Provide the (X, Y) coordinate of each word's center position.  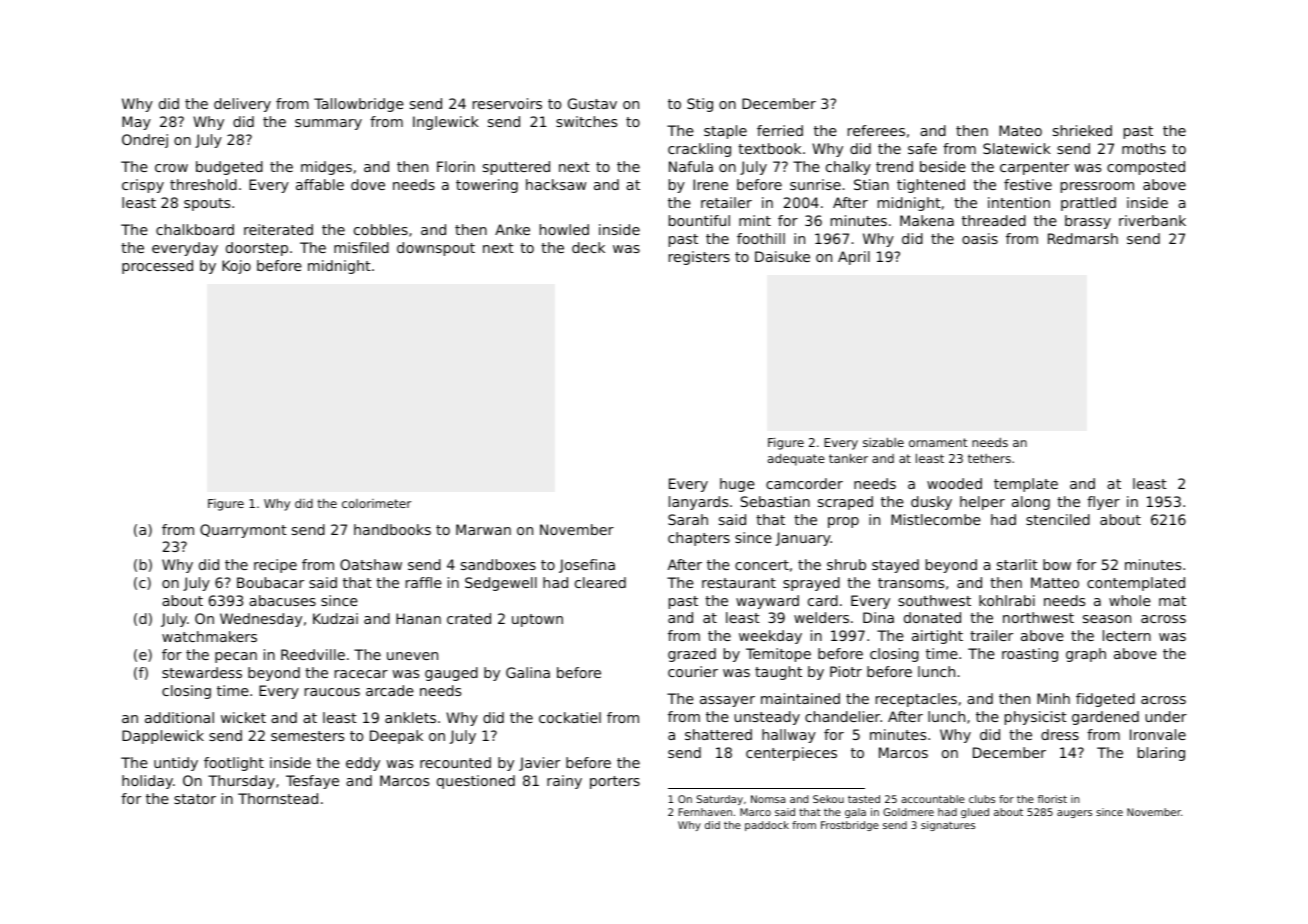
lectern (1127, 635)
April (854, 258)
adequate (796, 459)
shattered (718, 734)
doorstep (257, 249)
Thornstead (278, 798)
